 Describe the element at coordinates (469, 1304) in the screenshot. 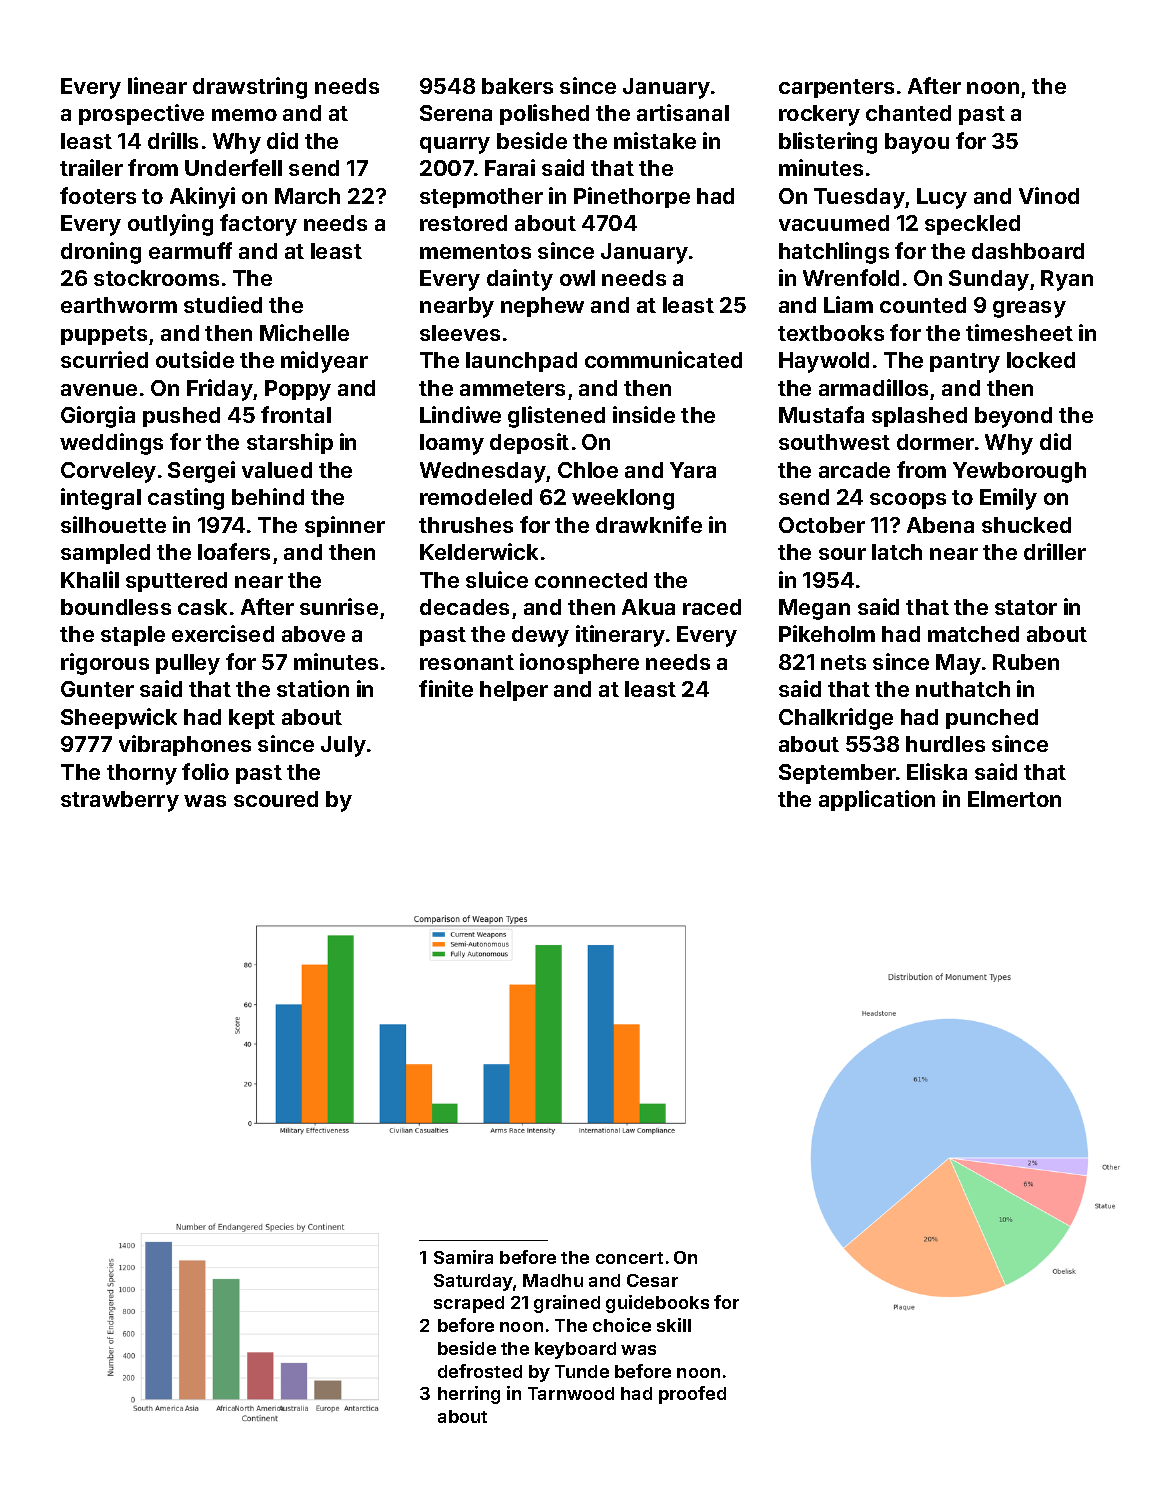

I see `scraped` at that location.
